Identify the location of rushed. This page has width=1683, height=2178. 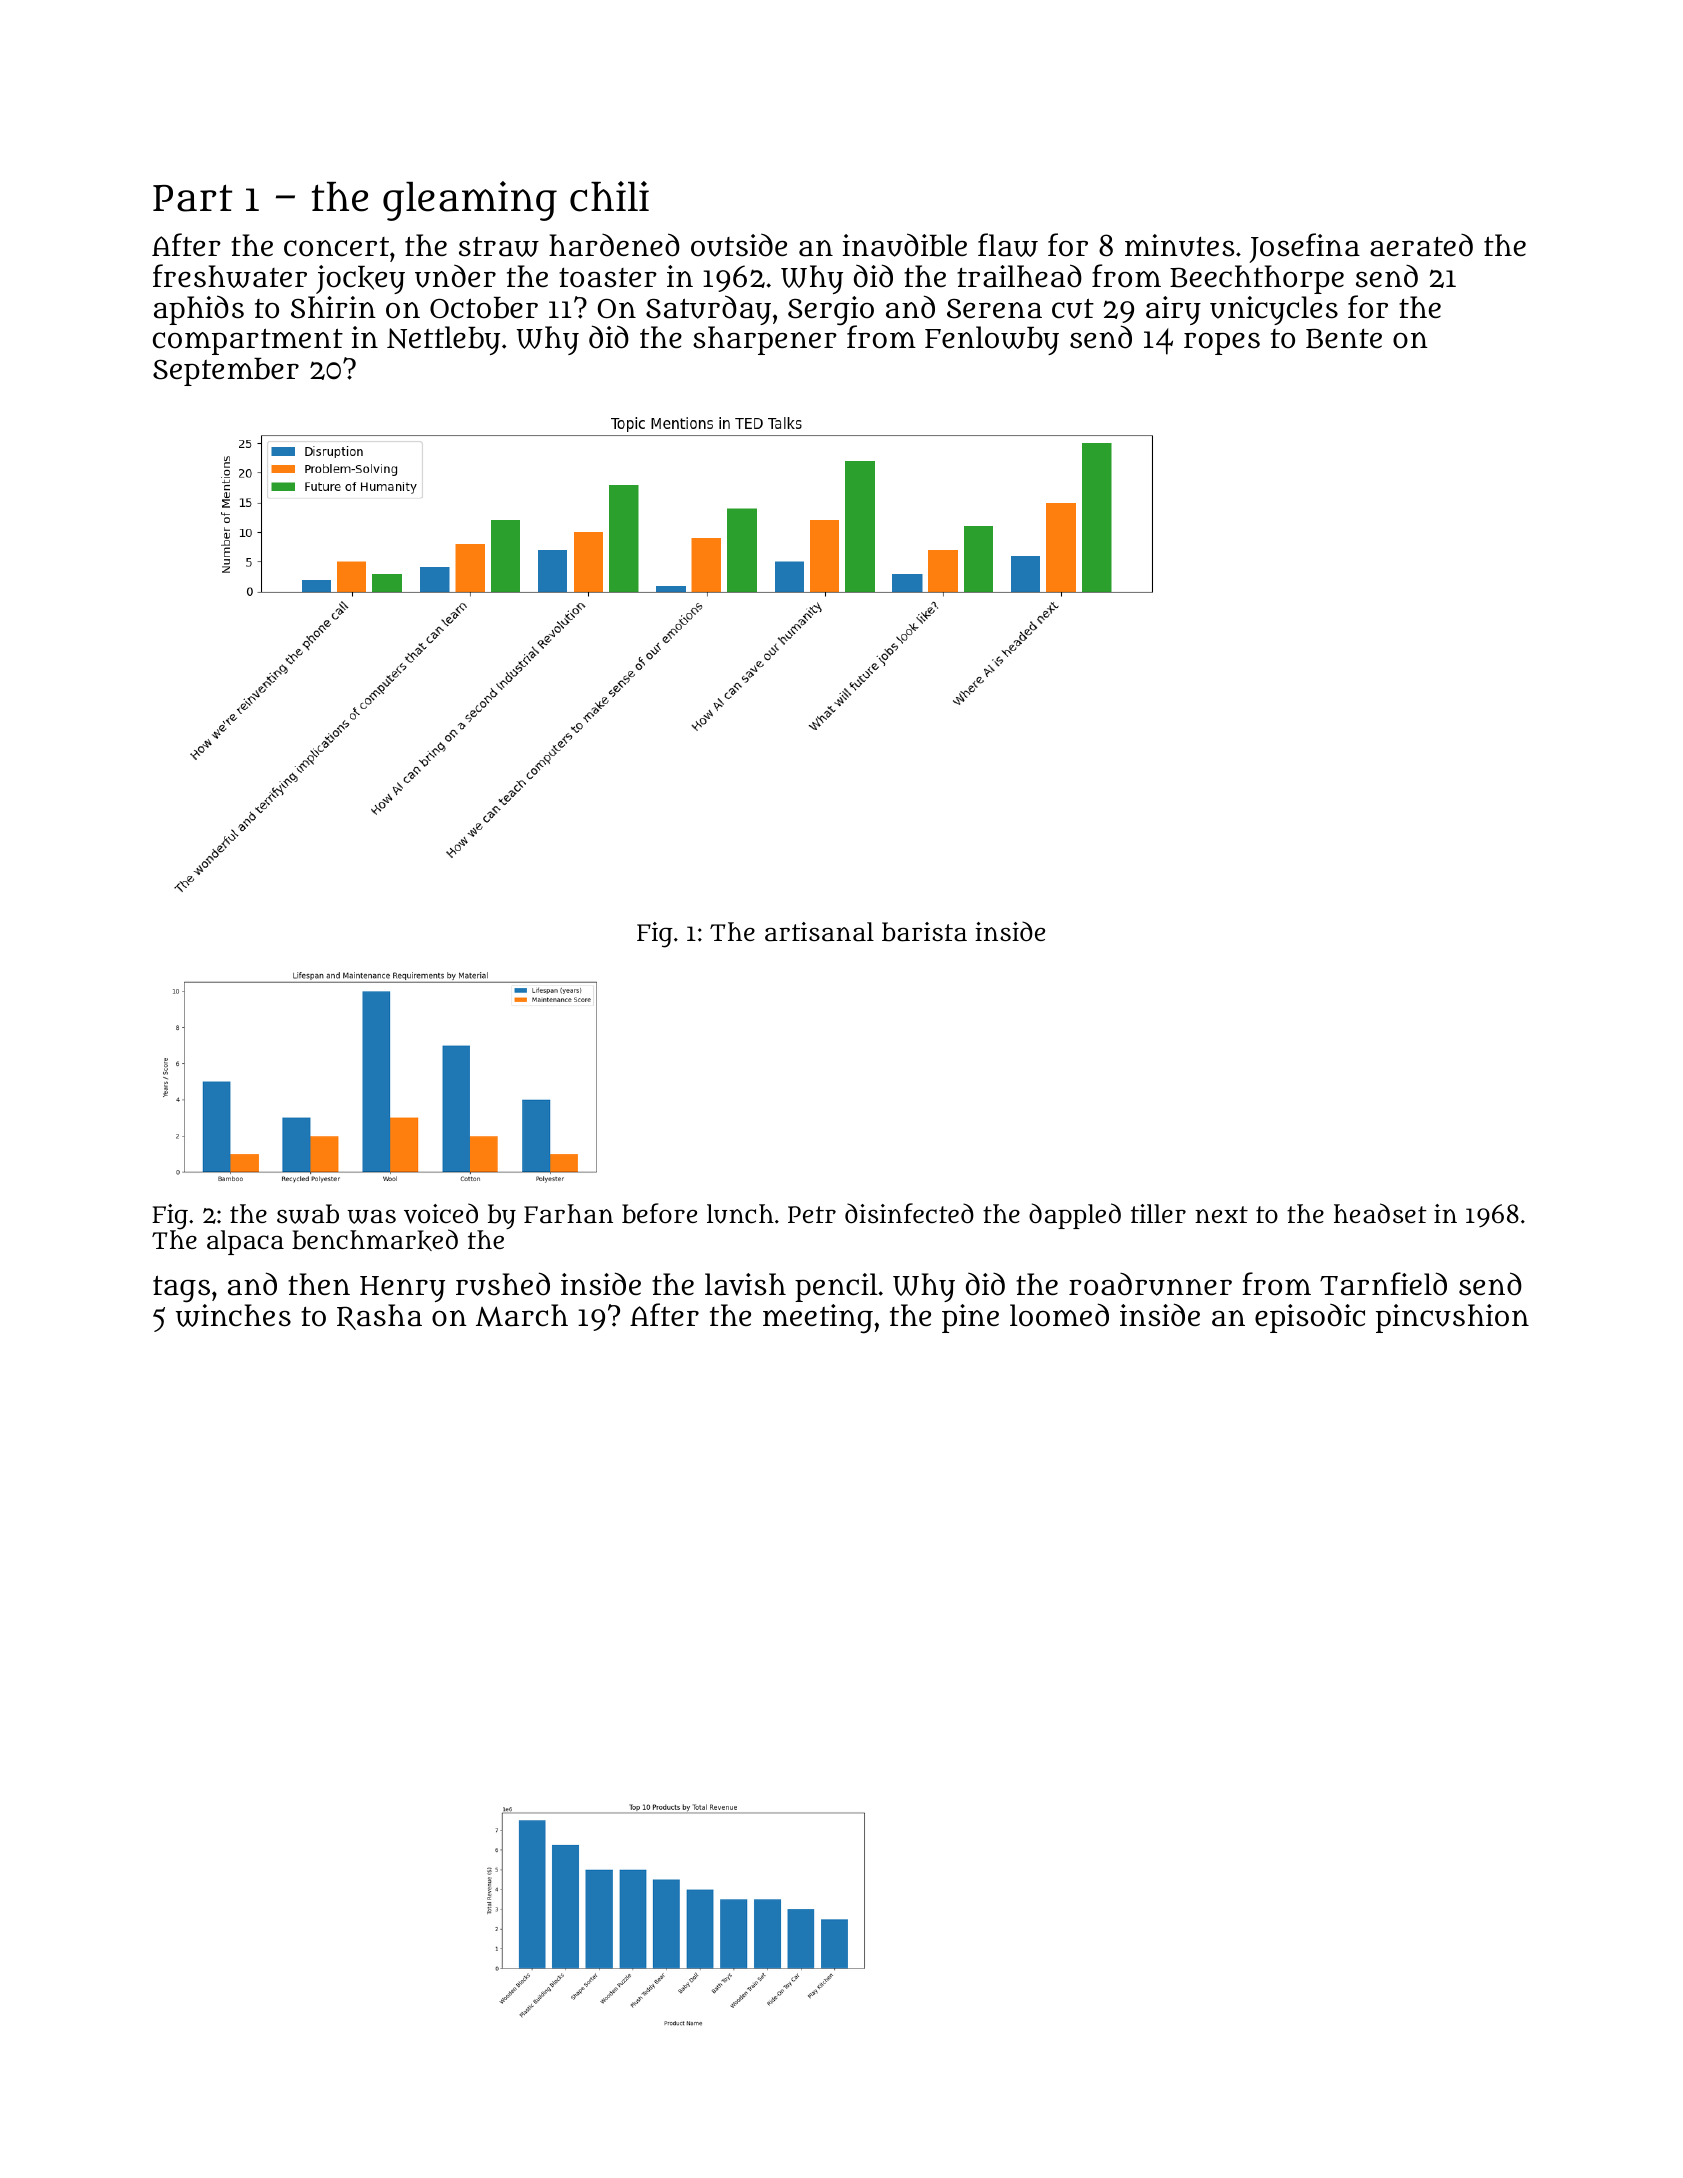
(503, 1284).
